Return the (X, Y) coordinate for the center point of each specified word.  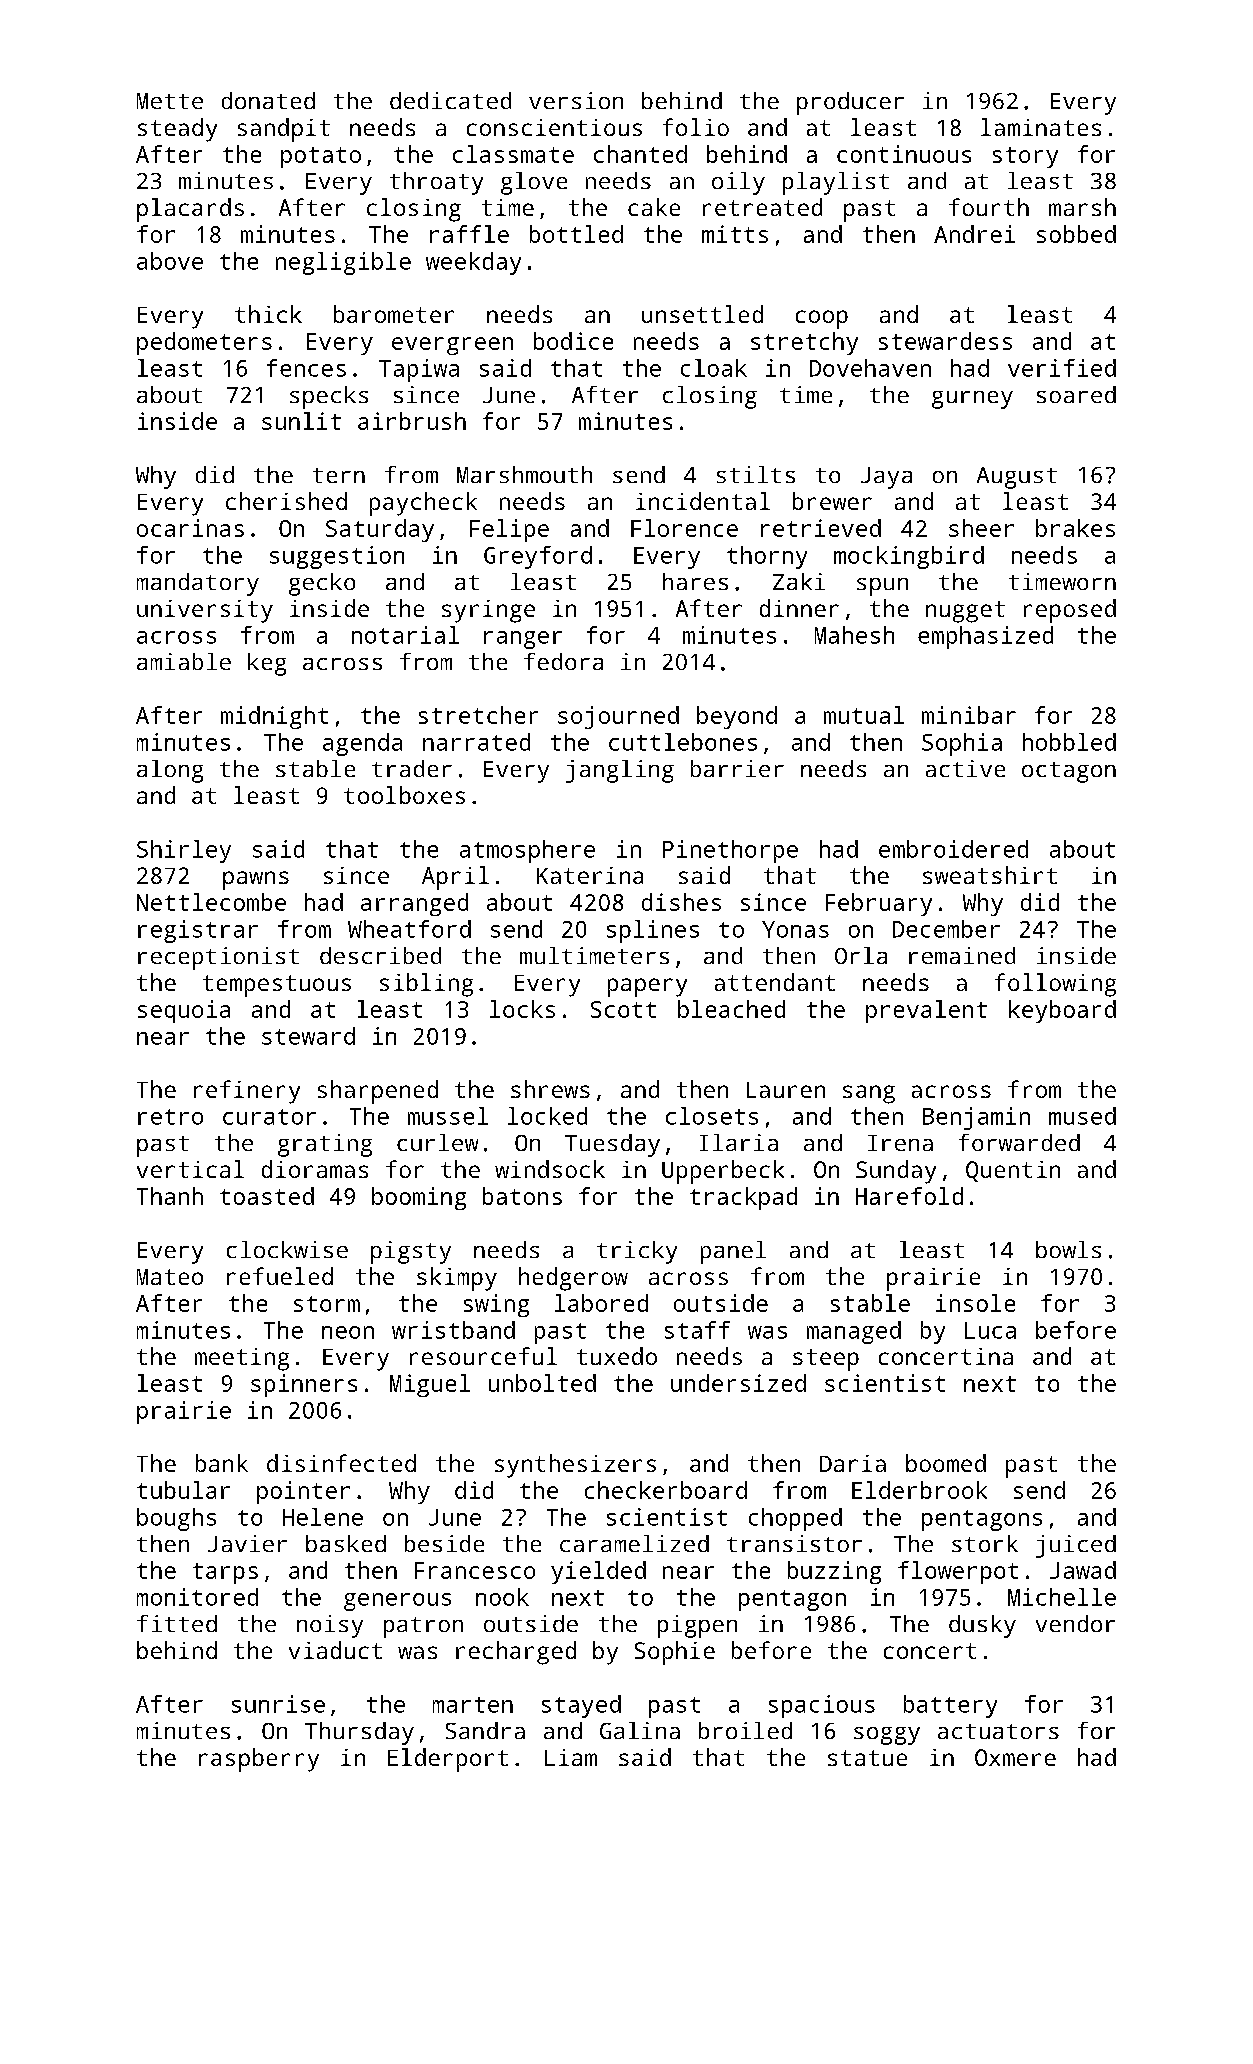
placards (190, 210)
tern (339, 475)
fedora (563, 661)
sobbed (1076, 234)
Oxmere (1015, 1757)
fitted (177, 1623)
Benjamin (976, 1118)
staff (697, 1330)
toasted (267, 1196)
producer (850, 103)
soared (1076, 394)
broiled (745, 1730)
